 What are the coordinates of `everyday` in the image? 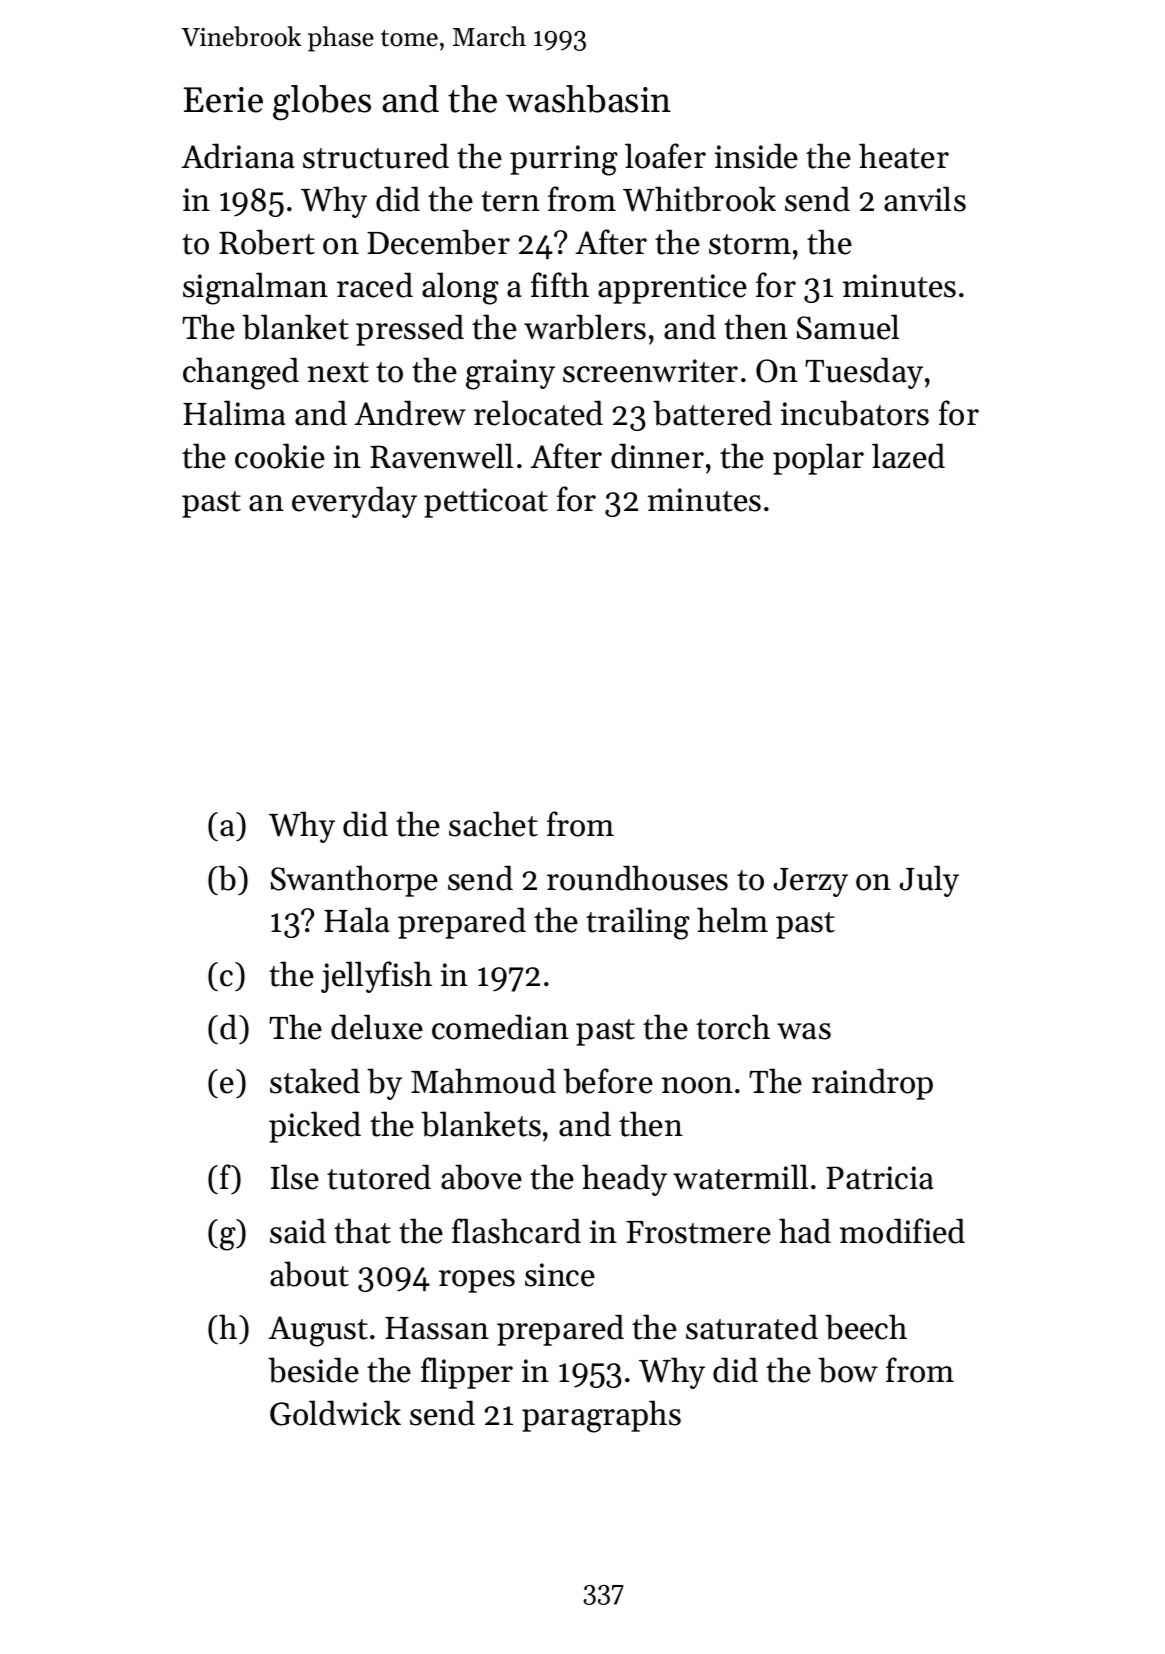 It's located at (354, 502).
